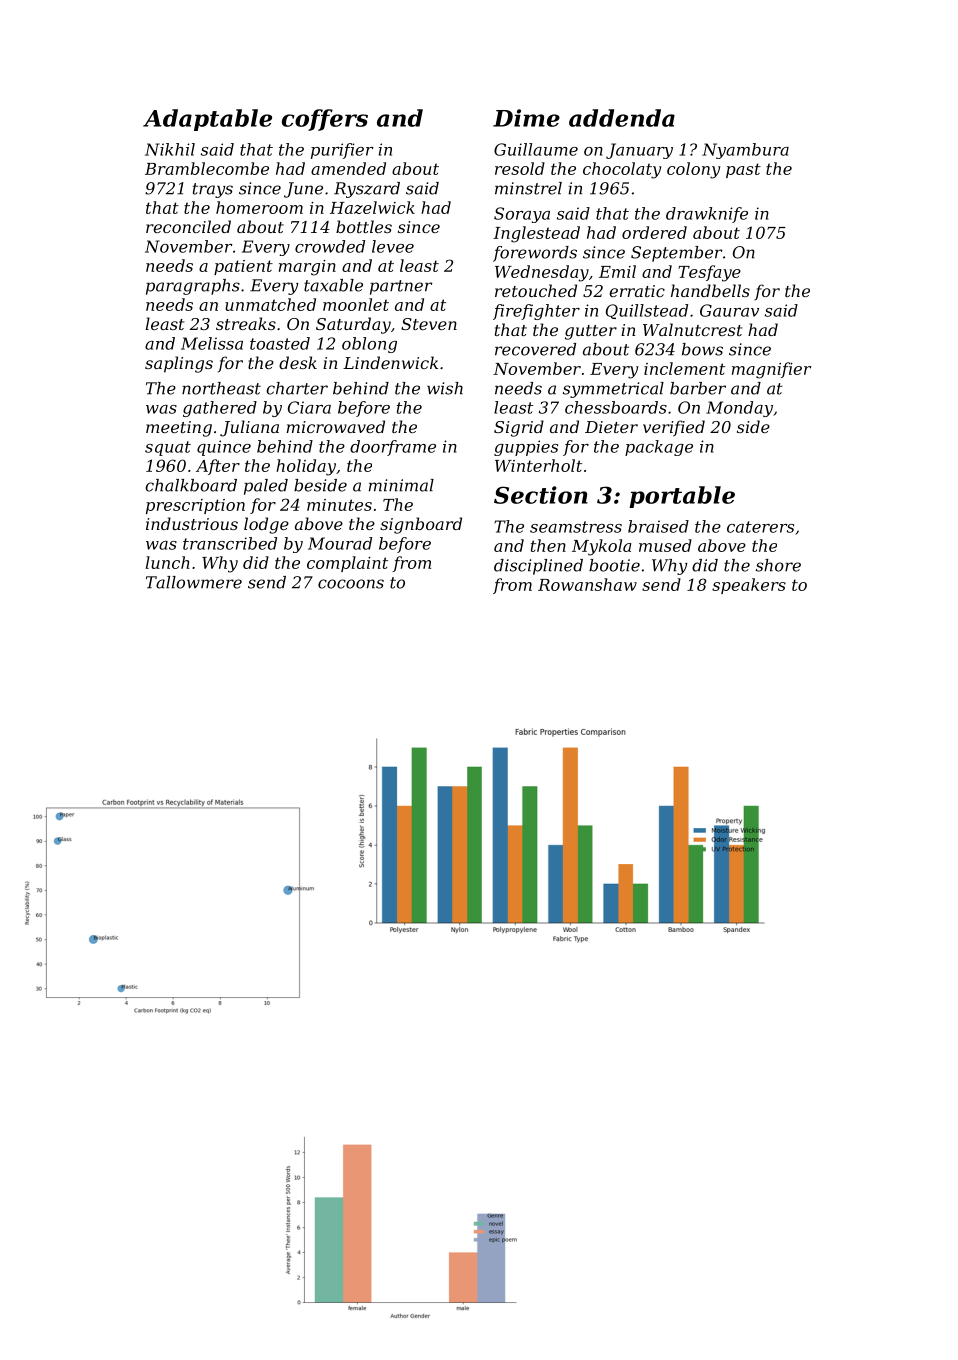  I want to click on bottles, so click(364, 226).
